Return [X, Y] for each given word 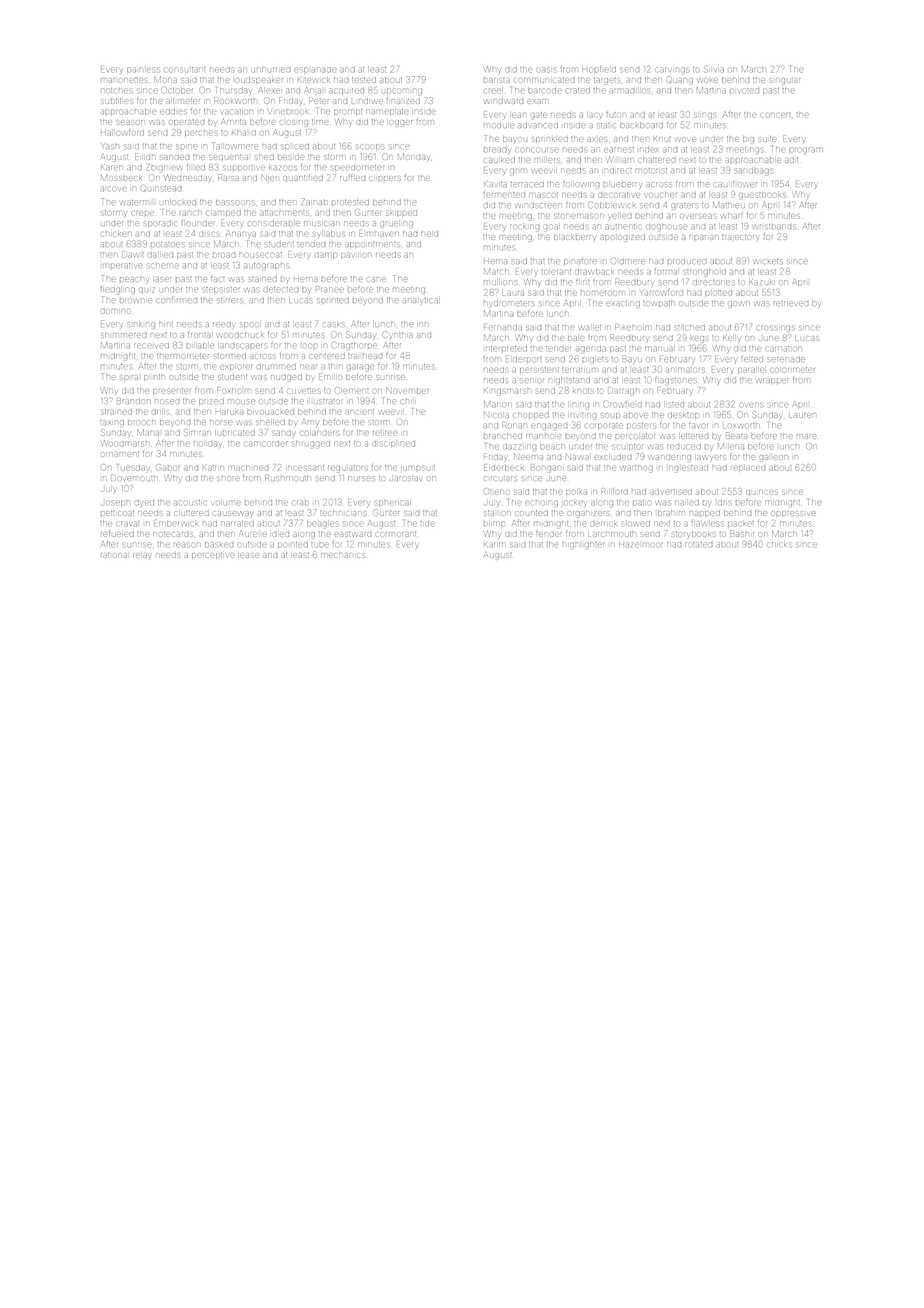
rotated [698, 544]
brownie [136, 300]
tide [428, 523]
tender [558, 348]
